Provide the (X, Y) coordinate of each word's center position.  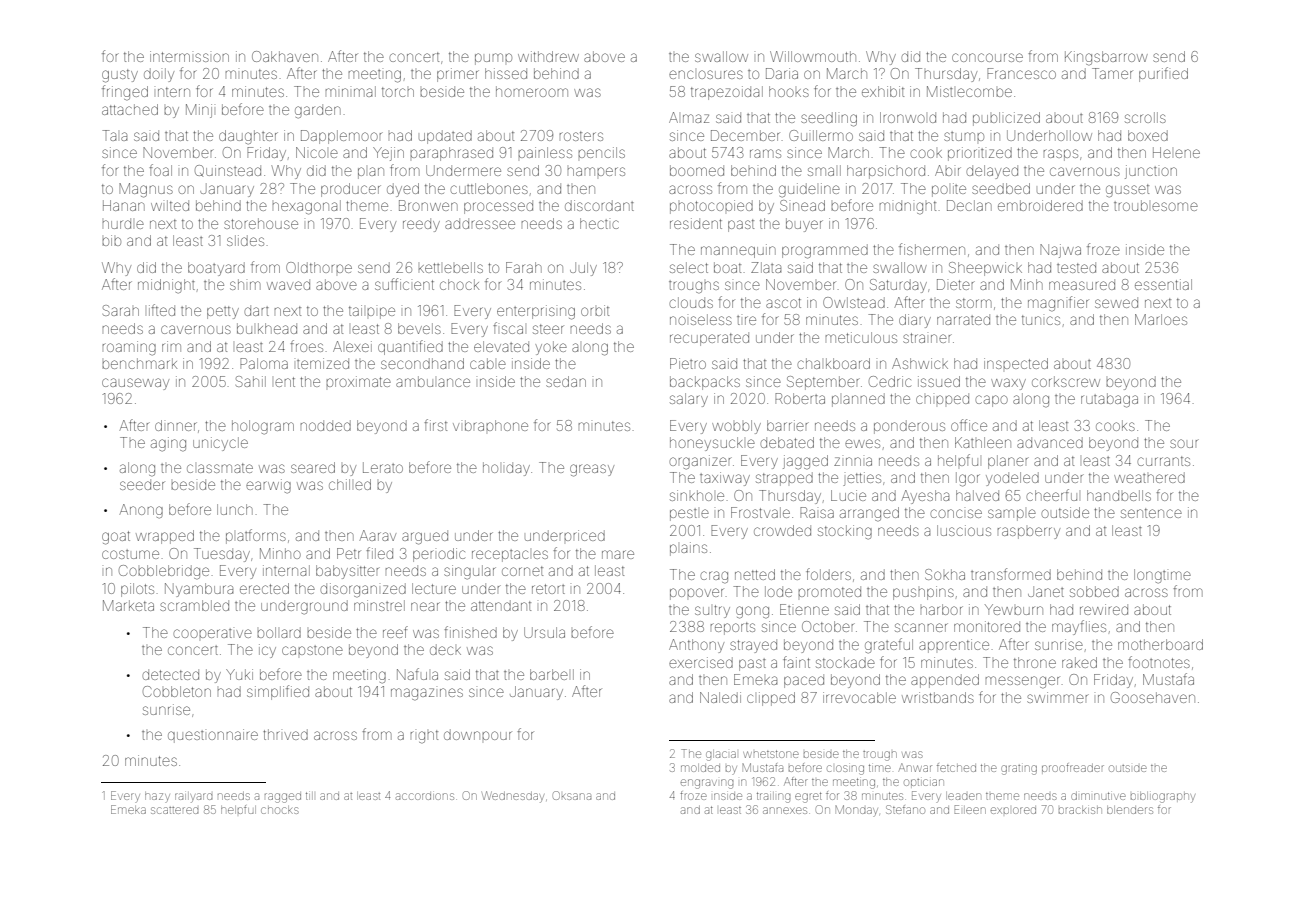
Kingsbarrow (1106, 58)
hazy (157, 796)
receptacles (510, 556)
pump (493, 59)
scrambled (194, 605)
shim (245, 284)
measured (1082, 284)
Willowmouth (813, 56)
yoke (551, 348)
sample (1012, 515)
